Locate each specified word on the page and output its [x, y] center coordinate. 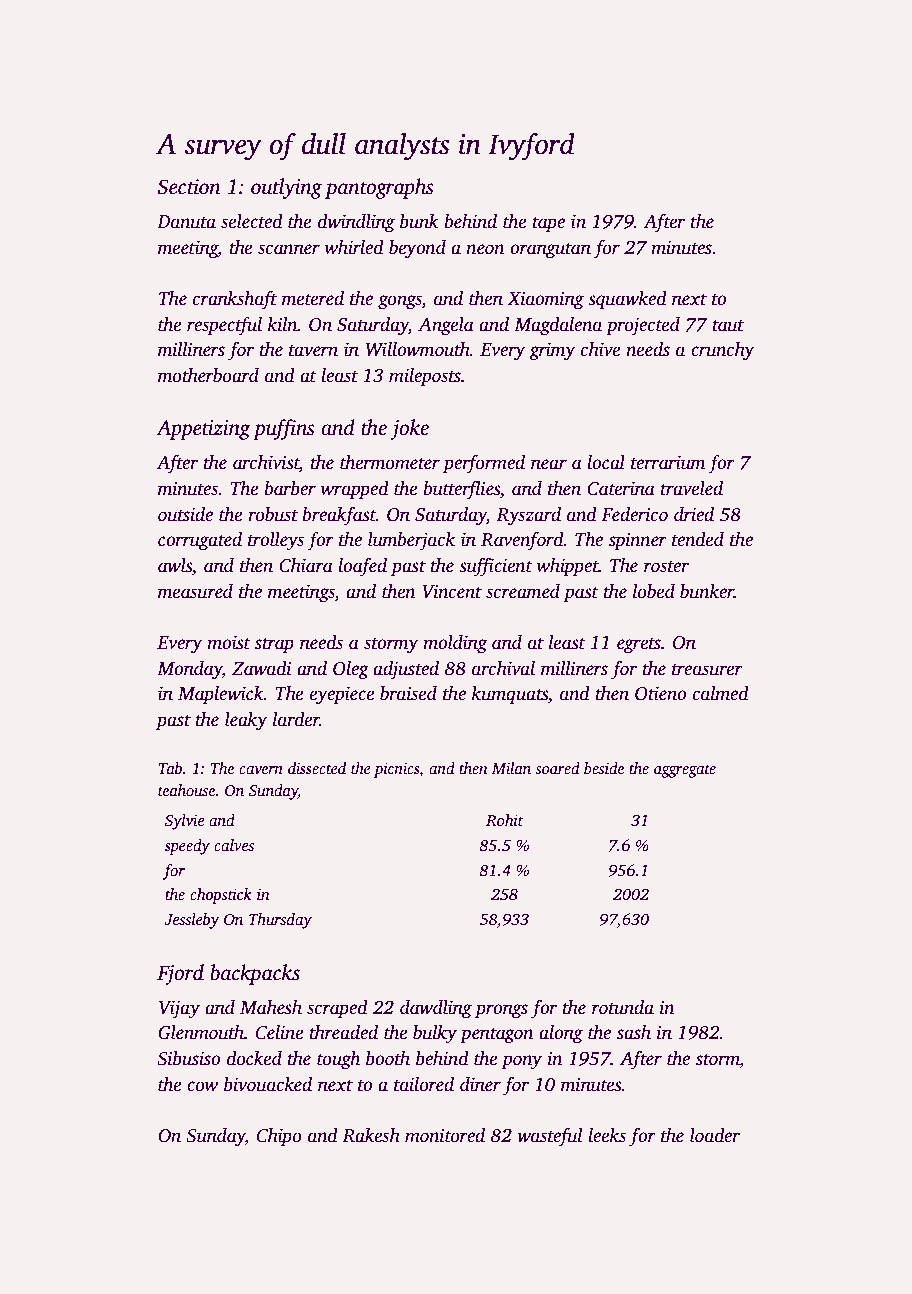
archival [503, 668]
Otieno [660, 693]
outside [185, 514]
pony [521, 1062]
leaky [246, 721]
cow [202, 1086]
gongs [400, 302]
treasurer [707, 670]
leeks [607, 1135]
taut [728, 326]
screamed [523, 591]
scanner [289, 249]
